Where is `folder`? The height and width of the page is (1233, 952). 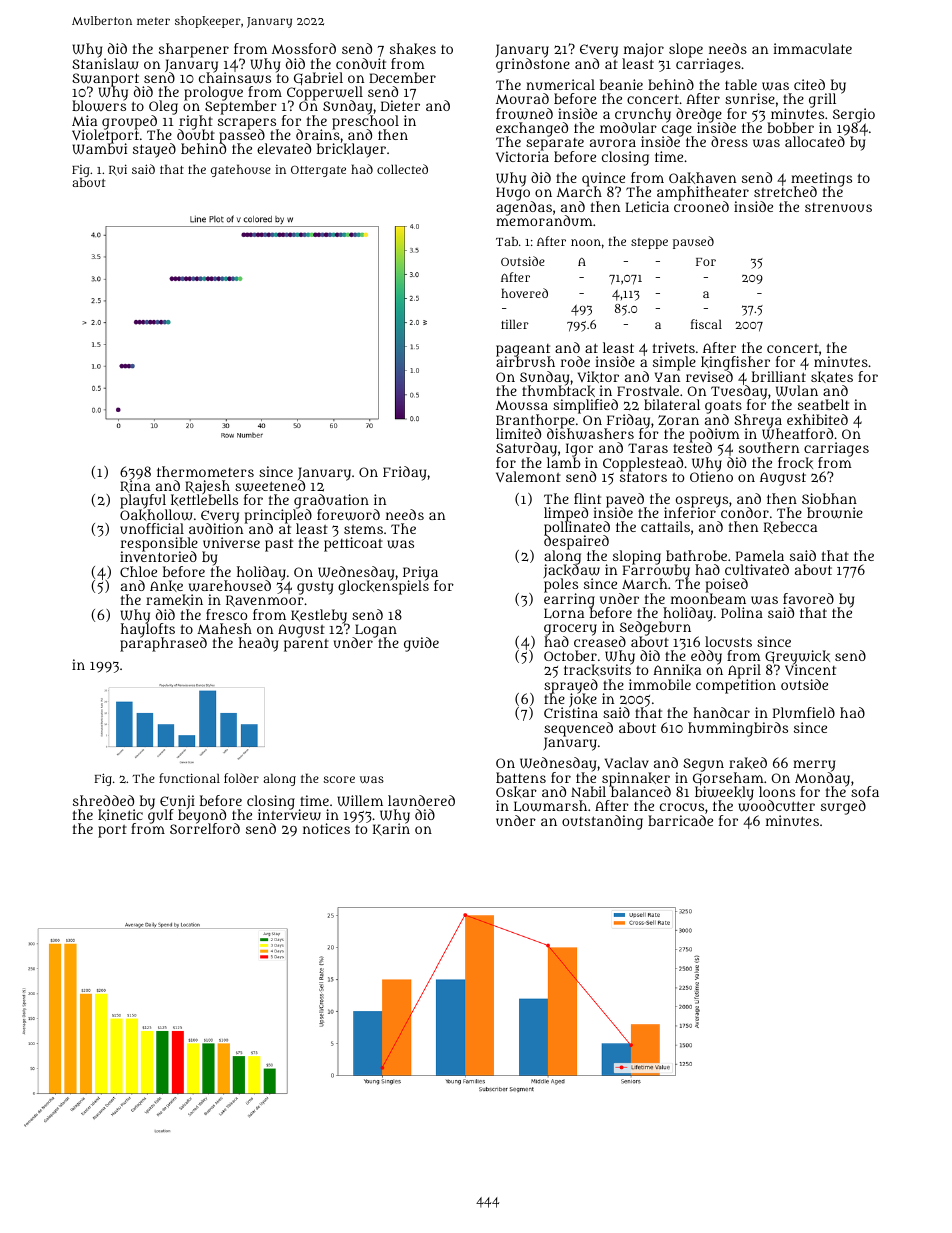 folder is located at coordinates (241, 778).
